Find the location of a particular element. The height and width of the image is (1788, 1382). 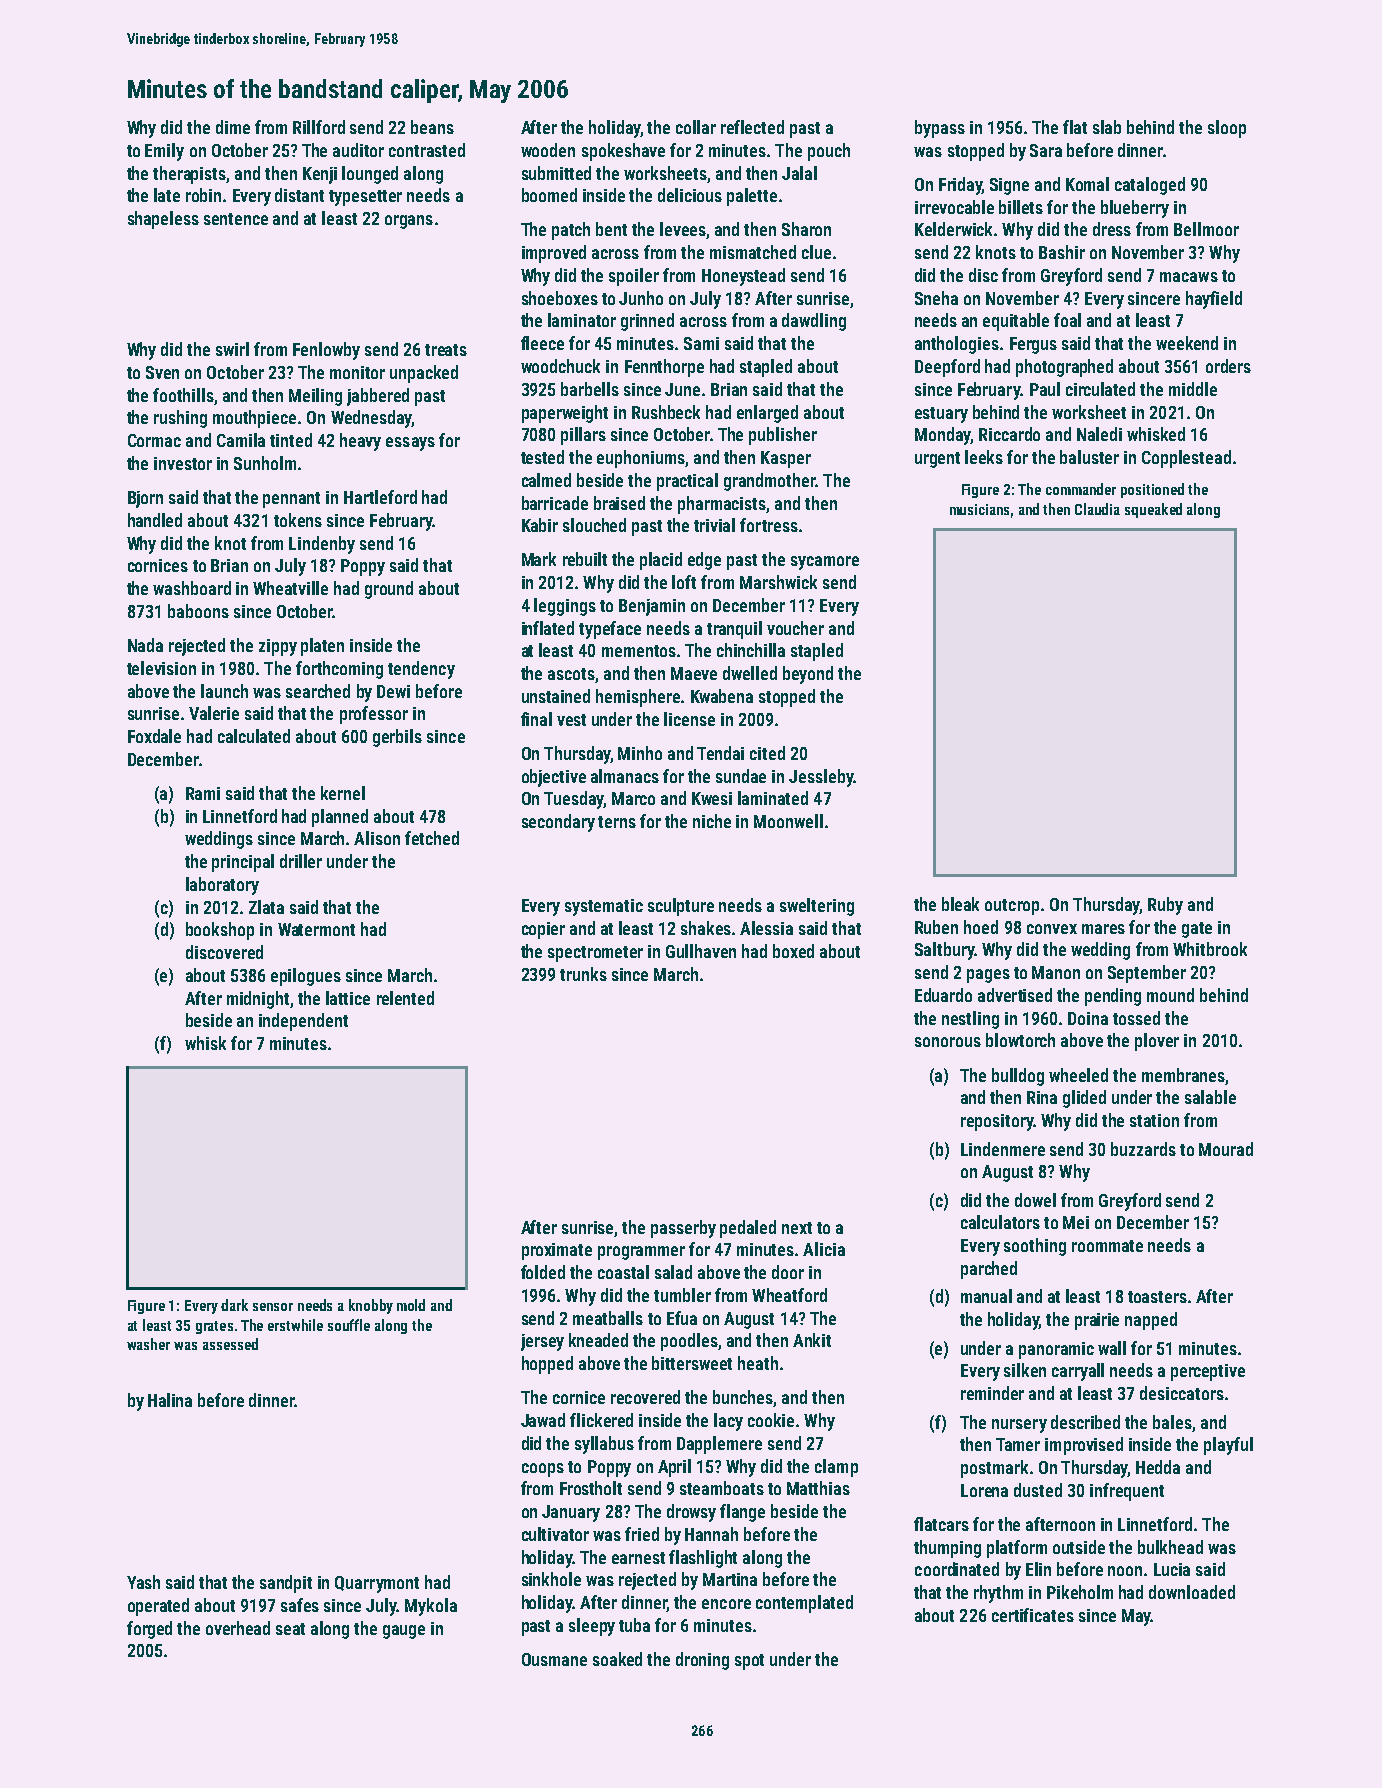

foal is located at coordinates (1067, 320).
